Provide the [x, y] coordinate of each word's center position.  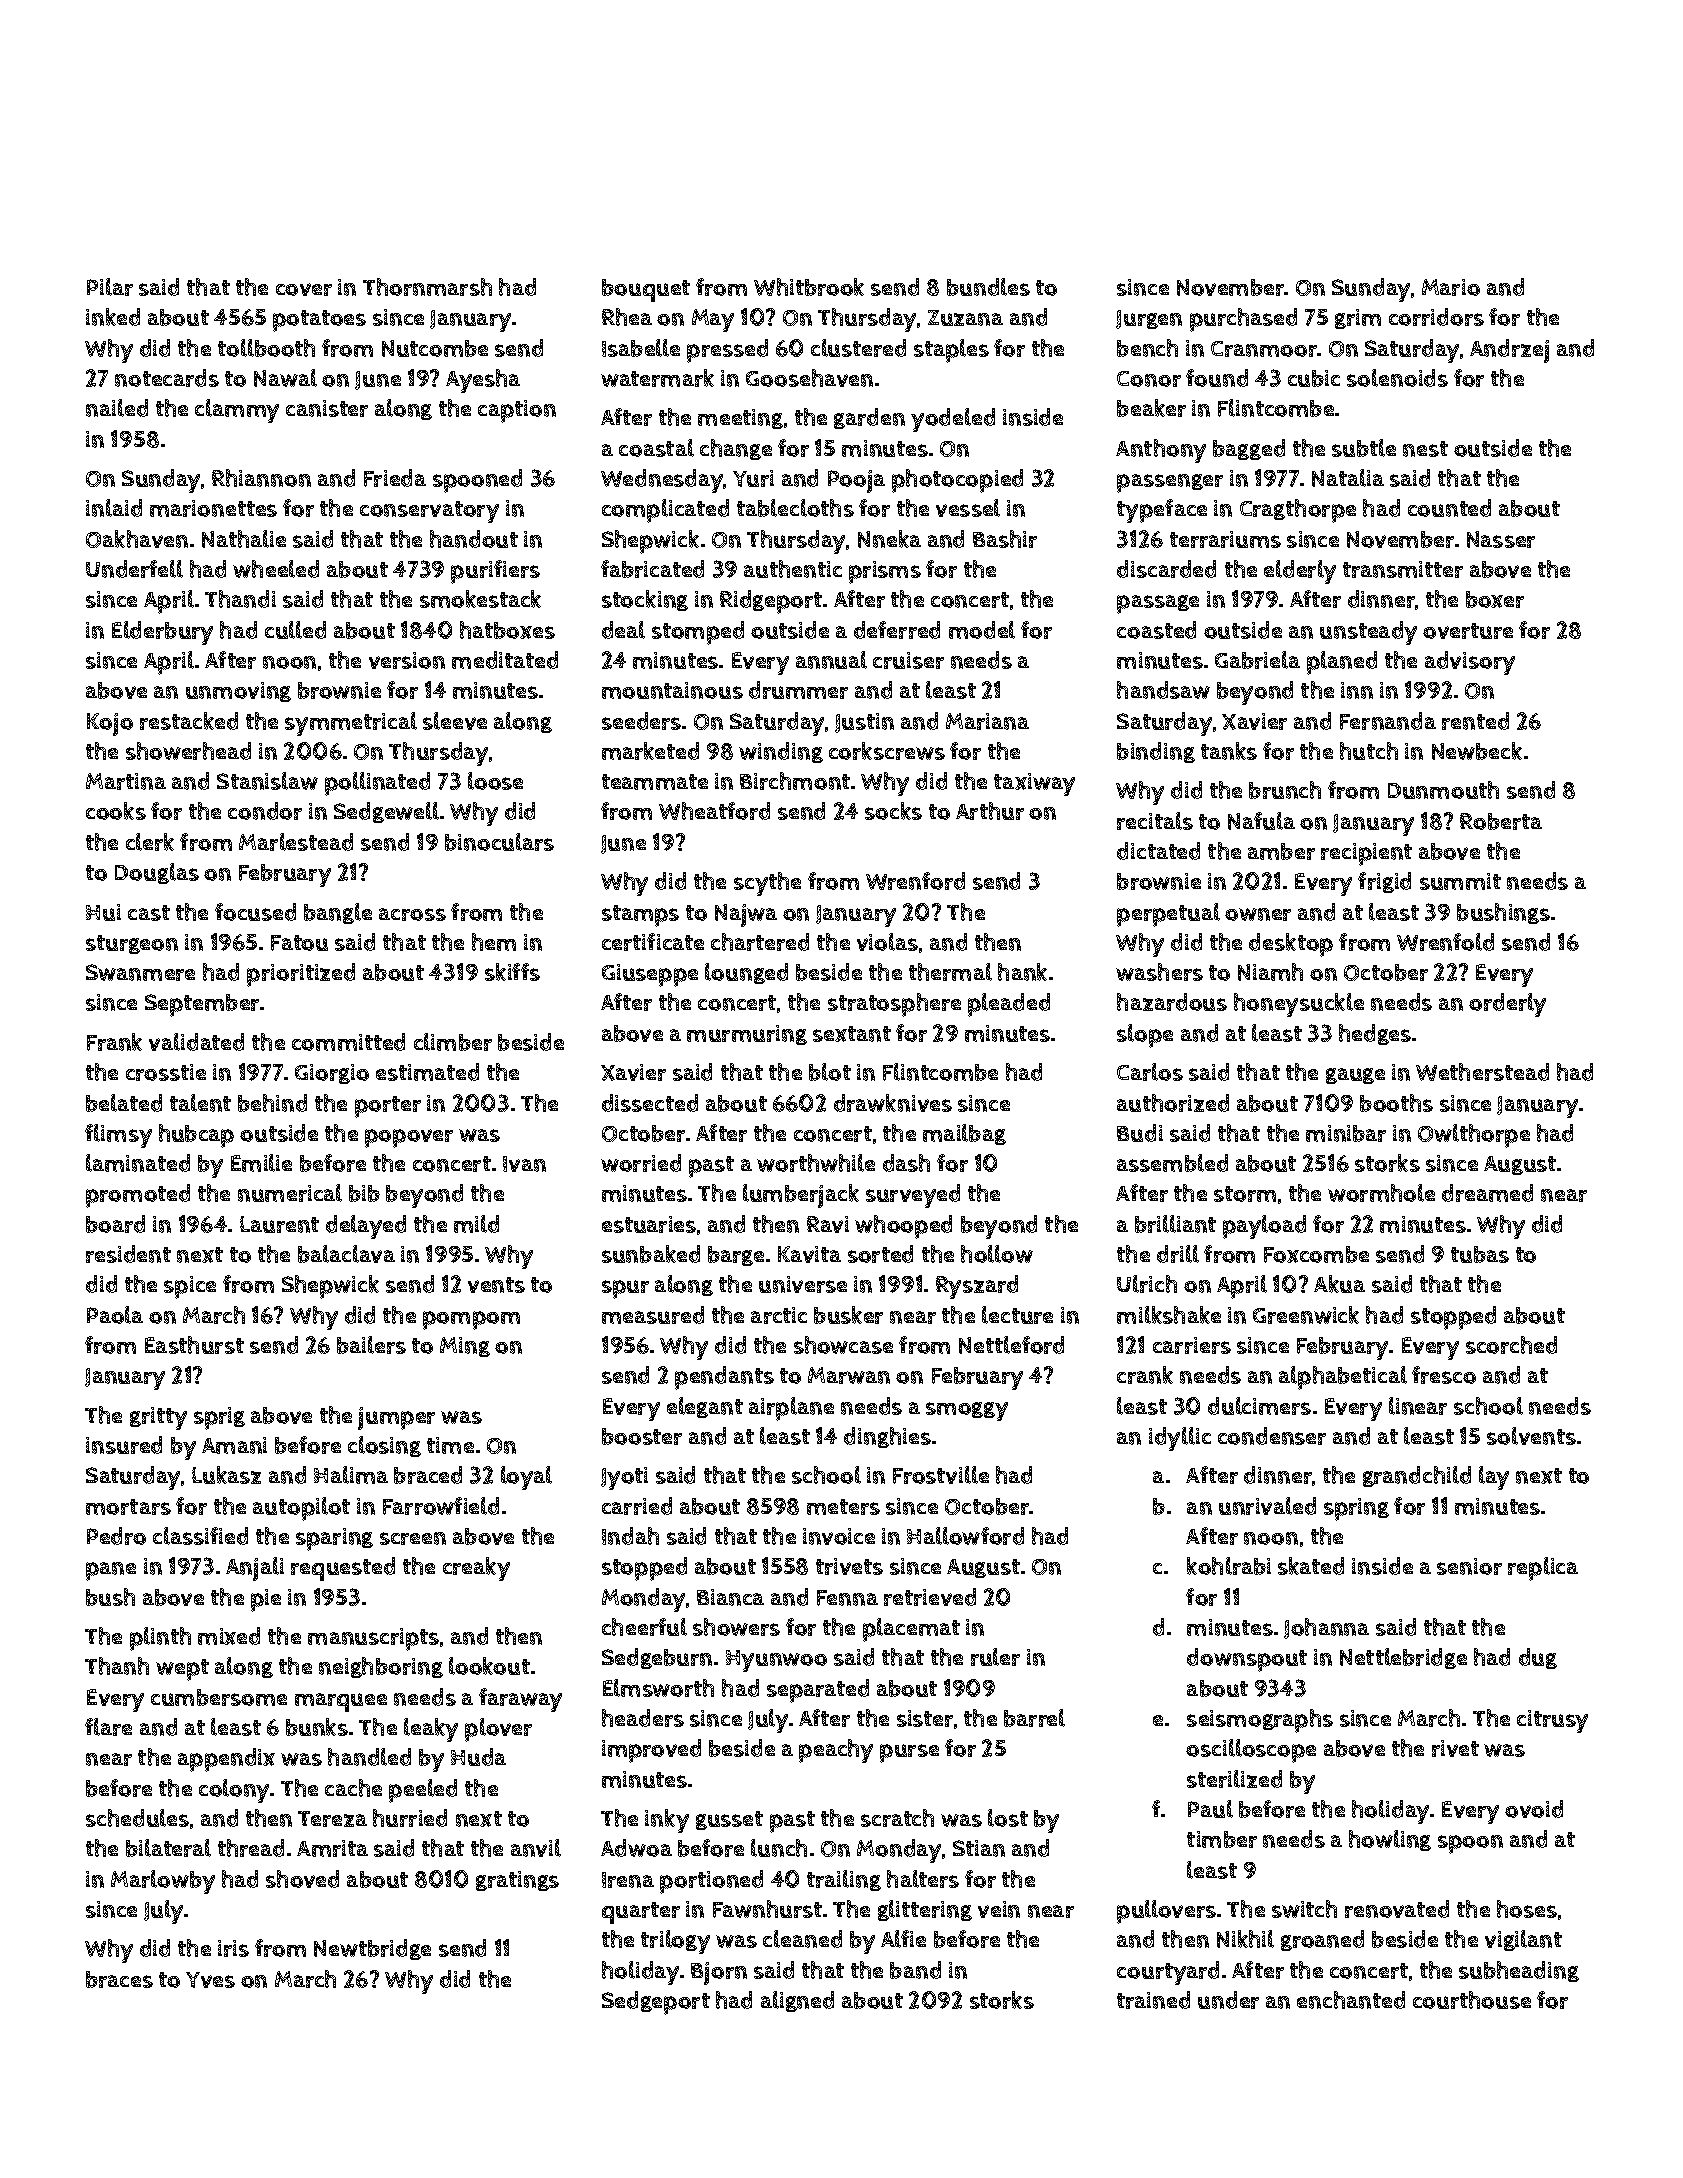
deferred [897, 630]
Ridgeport [771, 602]
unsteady [1368, 633]
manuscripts [373, 1639]
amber [1281, 851]
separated [818, 1691]
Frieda [395, 478]
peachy [836, 1751]
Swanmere [140, 972]
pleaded [1009, 1005]
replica [1543, 1569]
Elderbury [162, 633]
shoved [302, 1879]
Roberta [1501, 821]
